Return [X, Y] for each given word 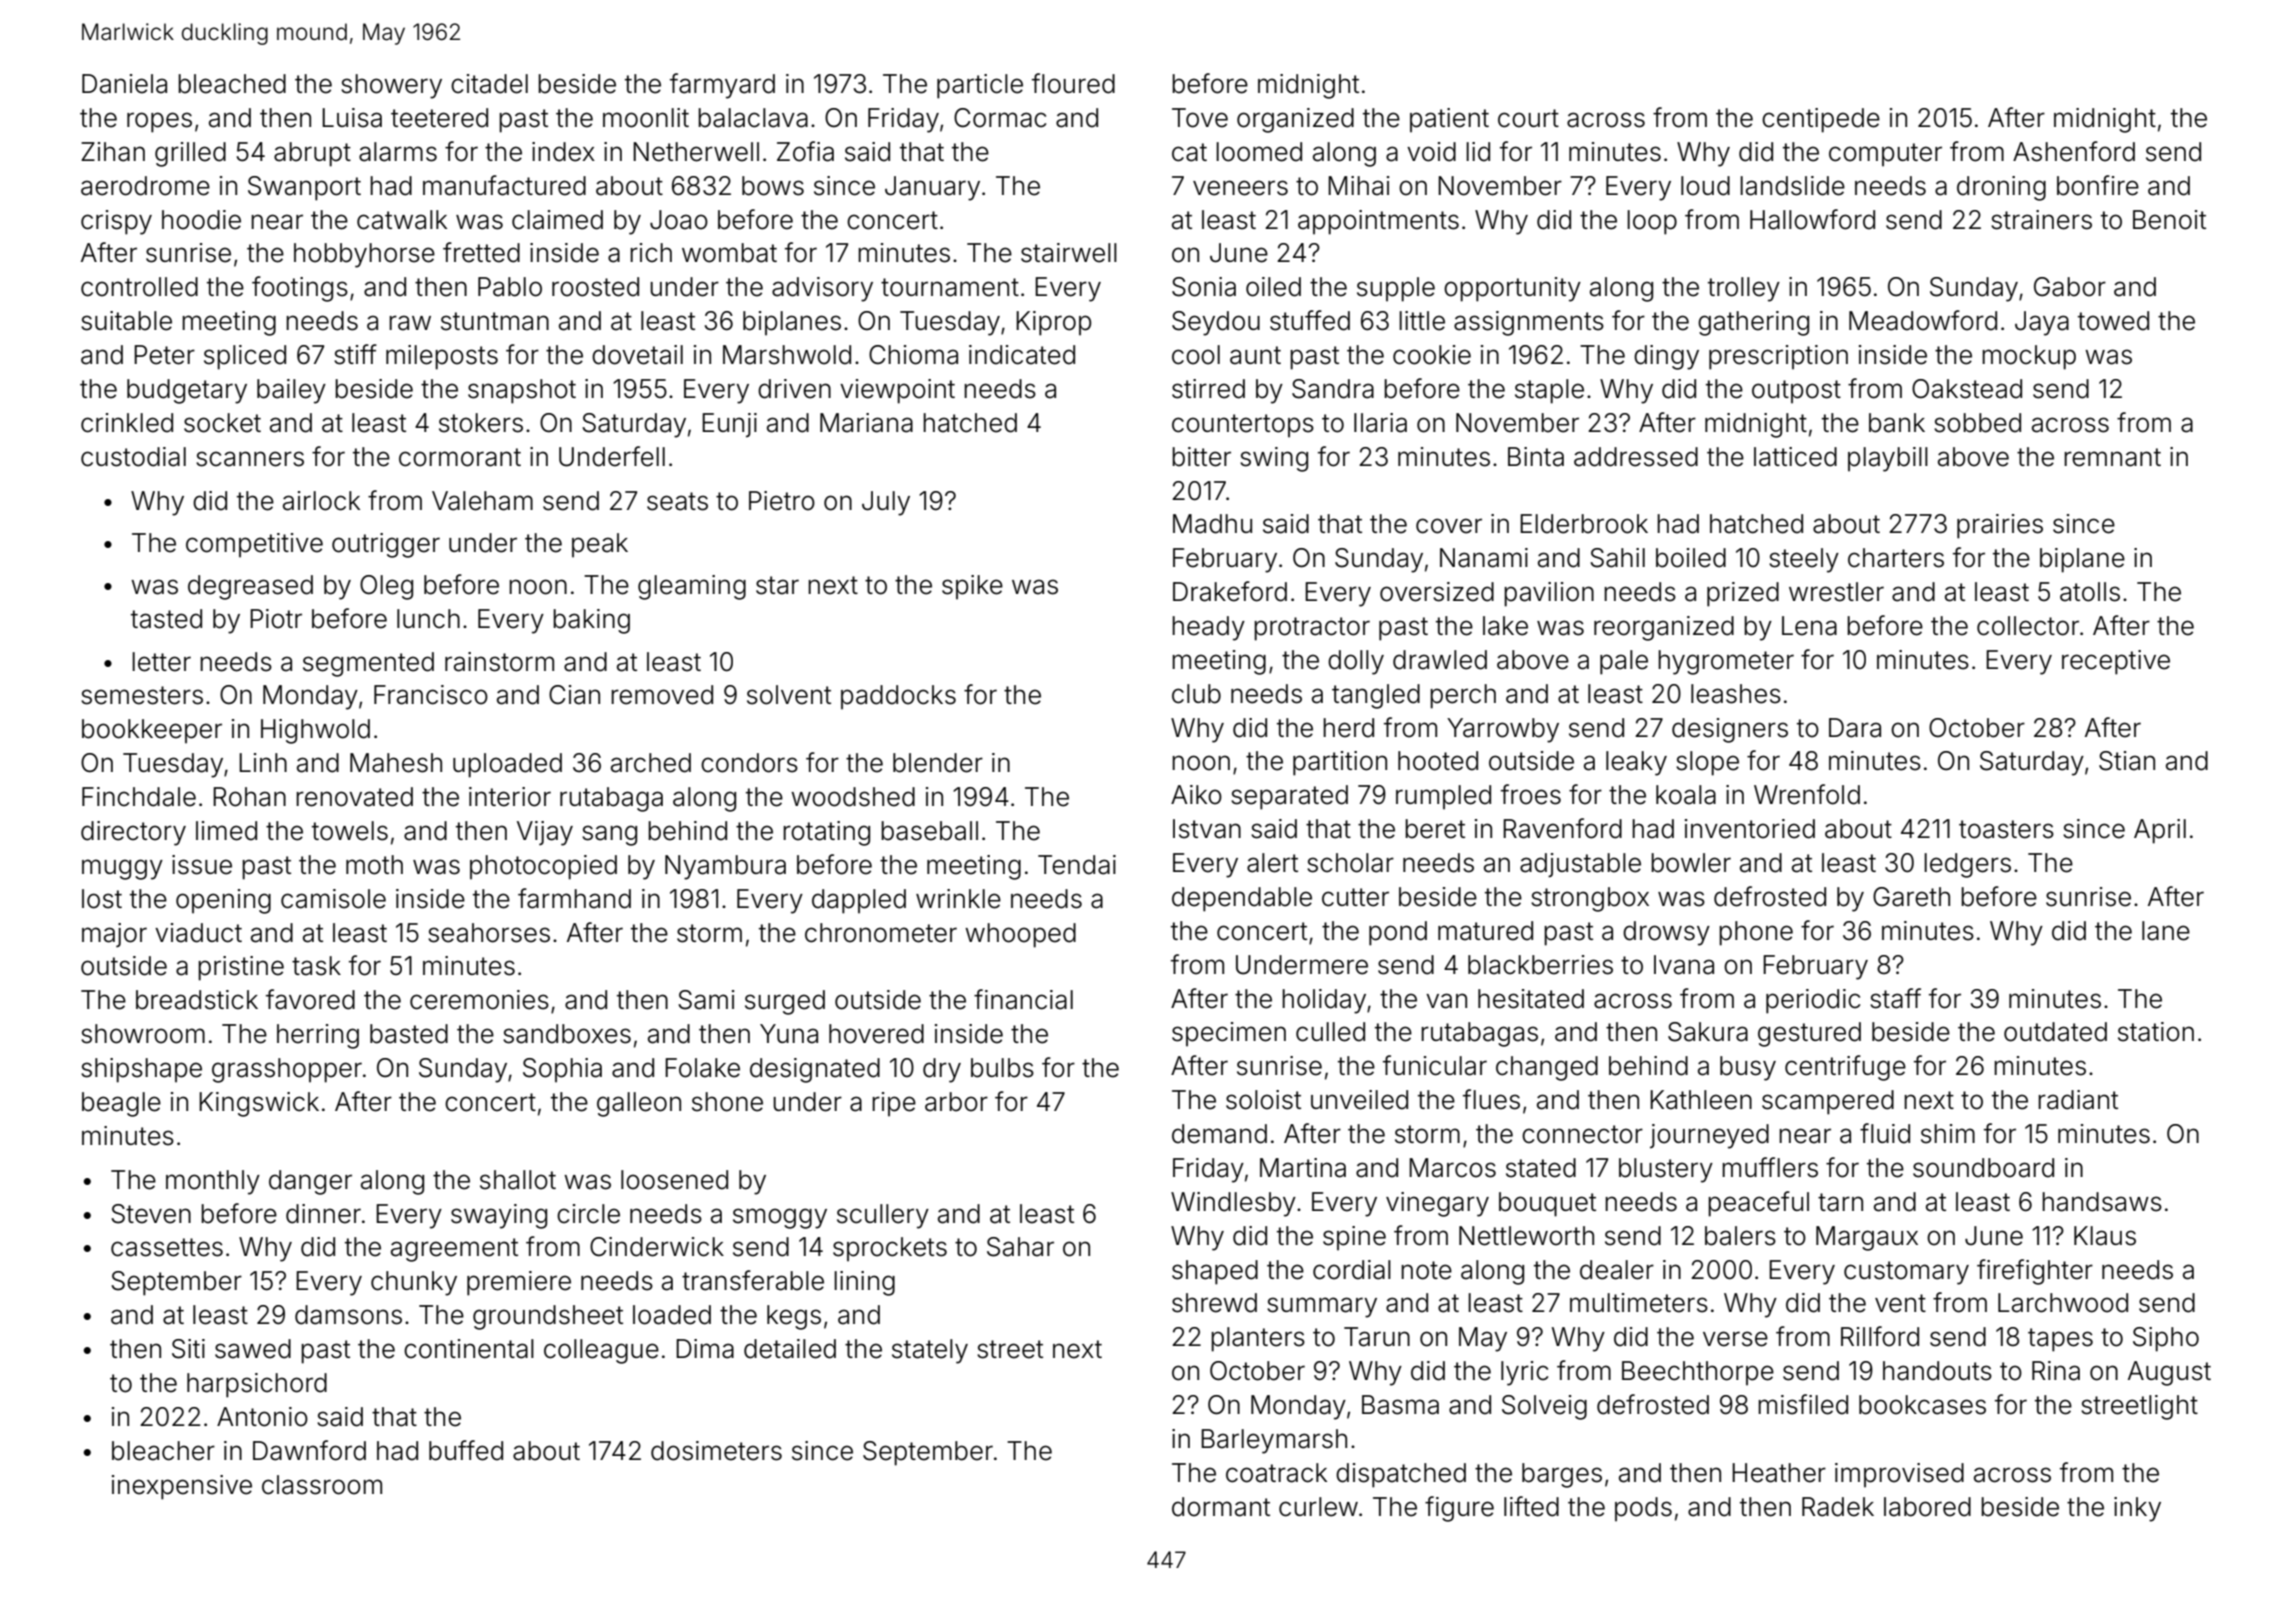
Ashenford [2074, 151]
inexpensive [182, 1487]
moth [374, 865]
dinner [323, 1214]
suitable [126, 321]
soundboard [1983, 1168]
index [563, 152]
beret [1435, 829]
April [2160, 831]
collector [2028, 626]
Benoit [2169, 220]
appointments [1378, 222]
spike [972, 587]
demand [1219, 1134]
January [932, 188]
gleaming [692, 587]
